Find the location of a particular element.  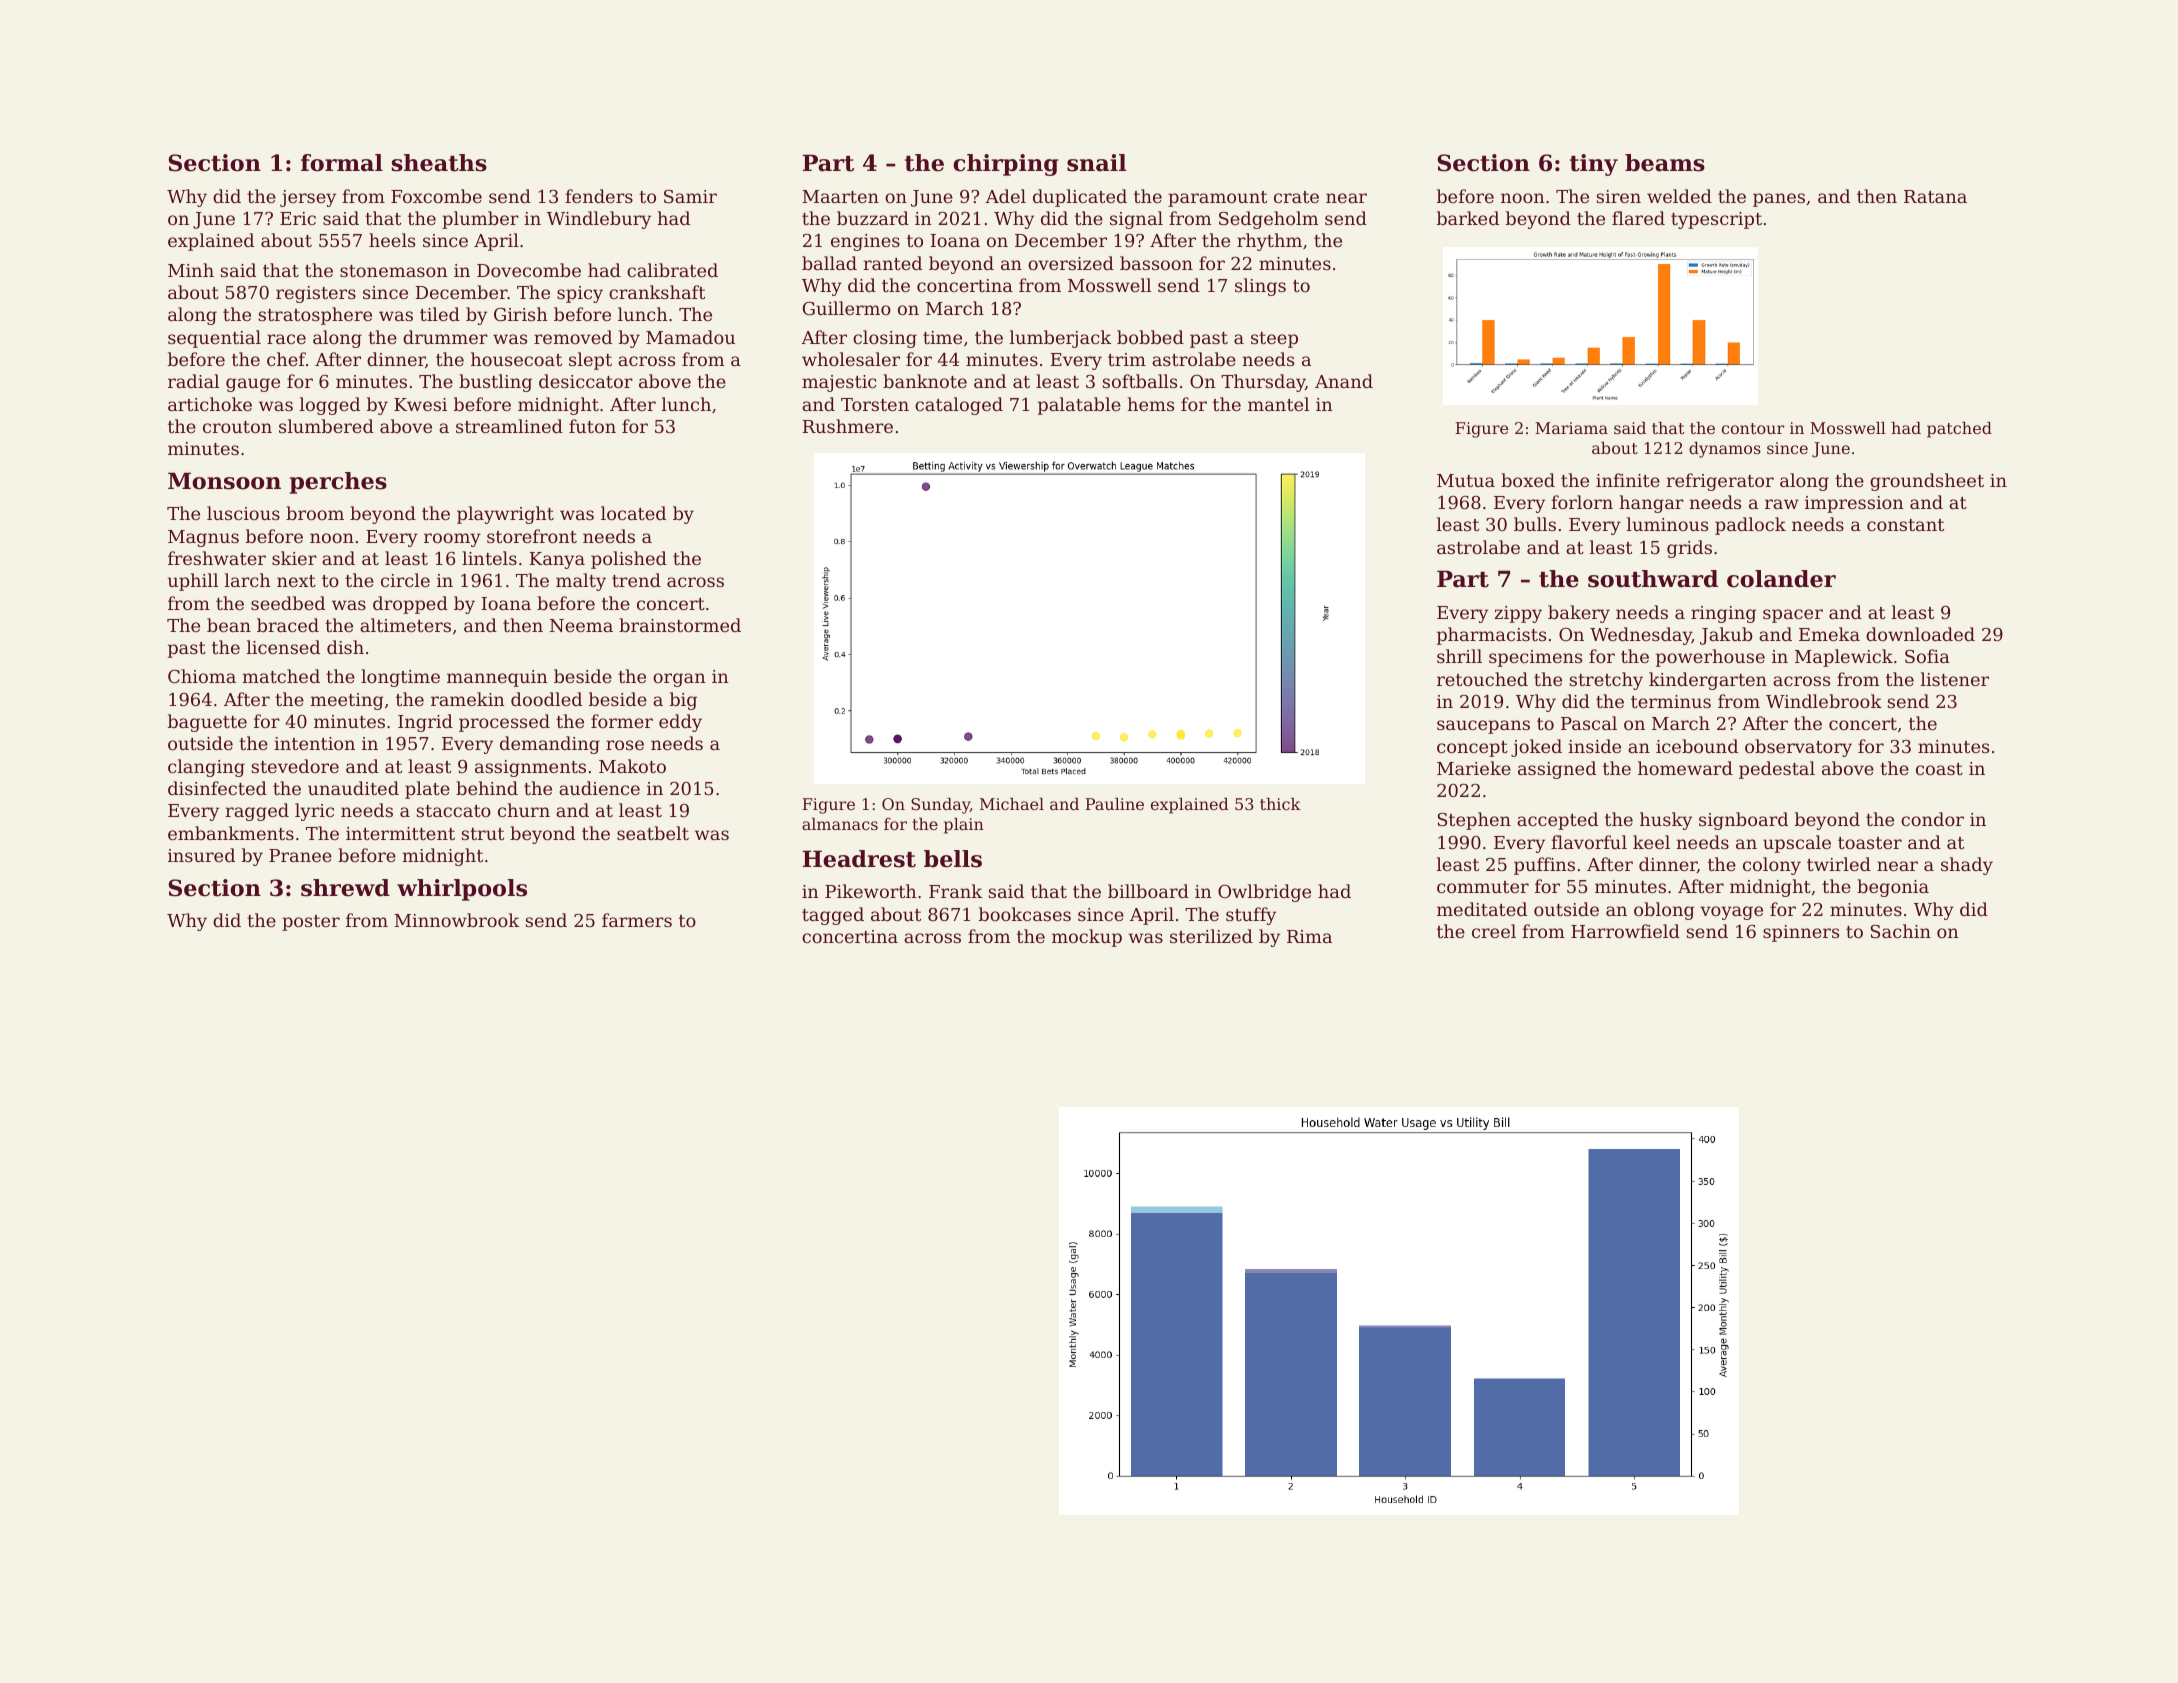

groundsheet is located at coordinates (1927, 482).
